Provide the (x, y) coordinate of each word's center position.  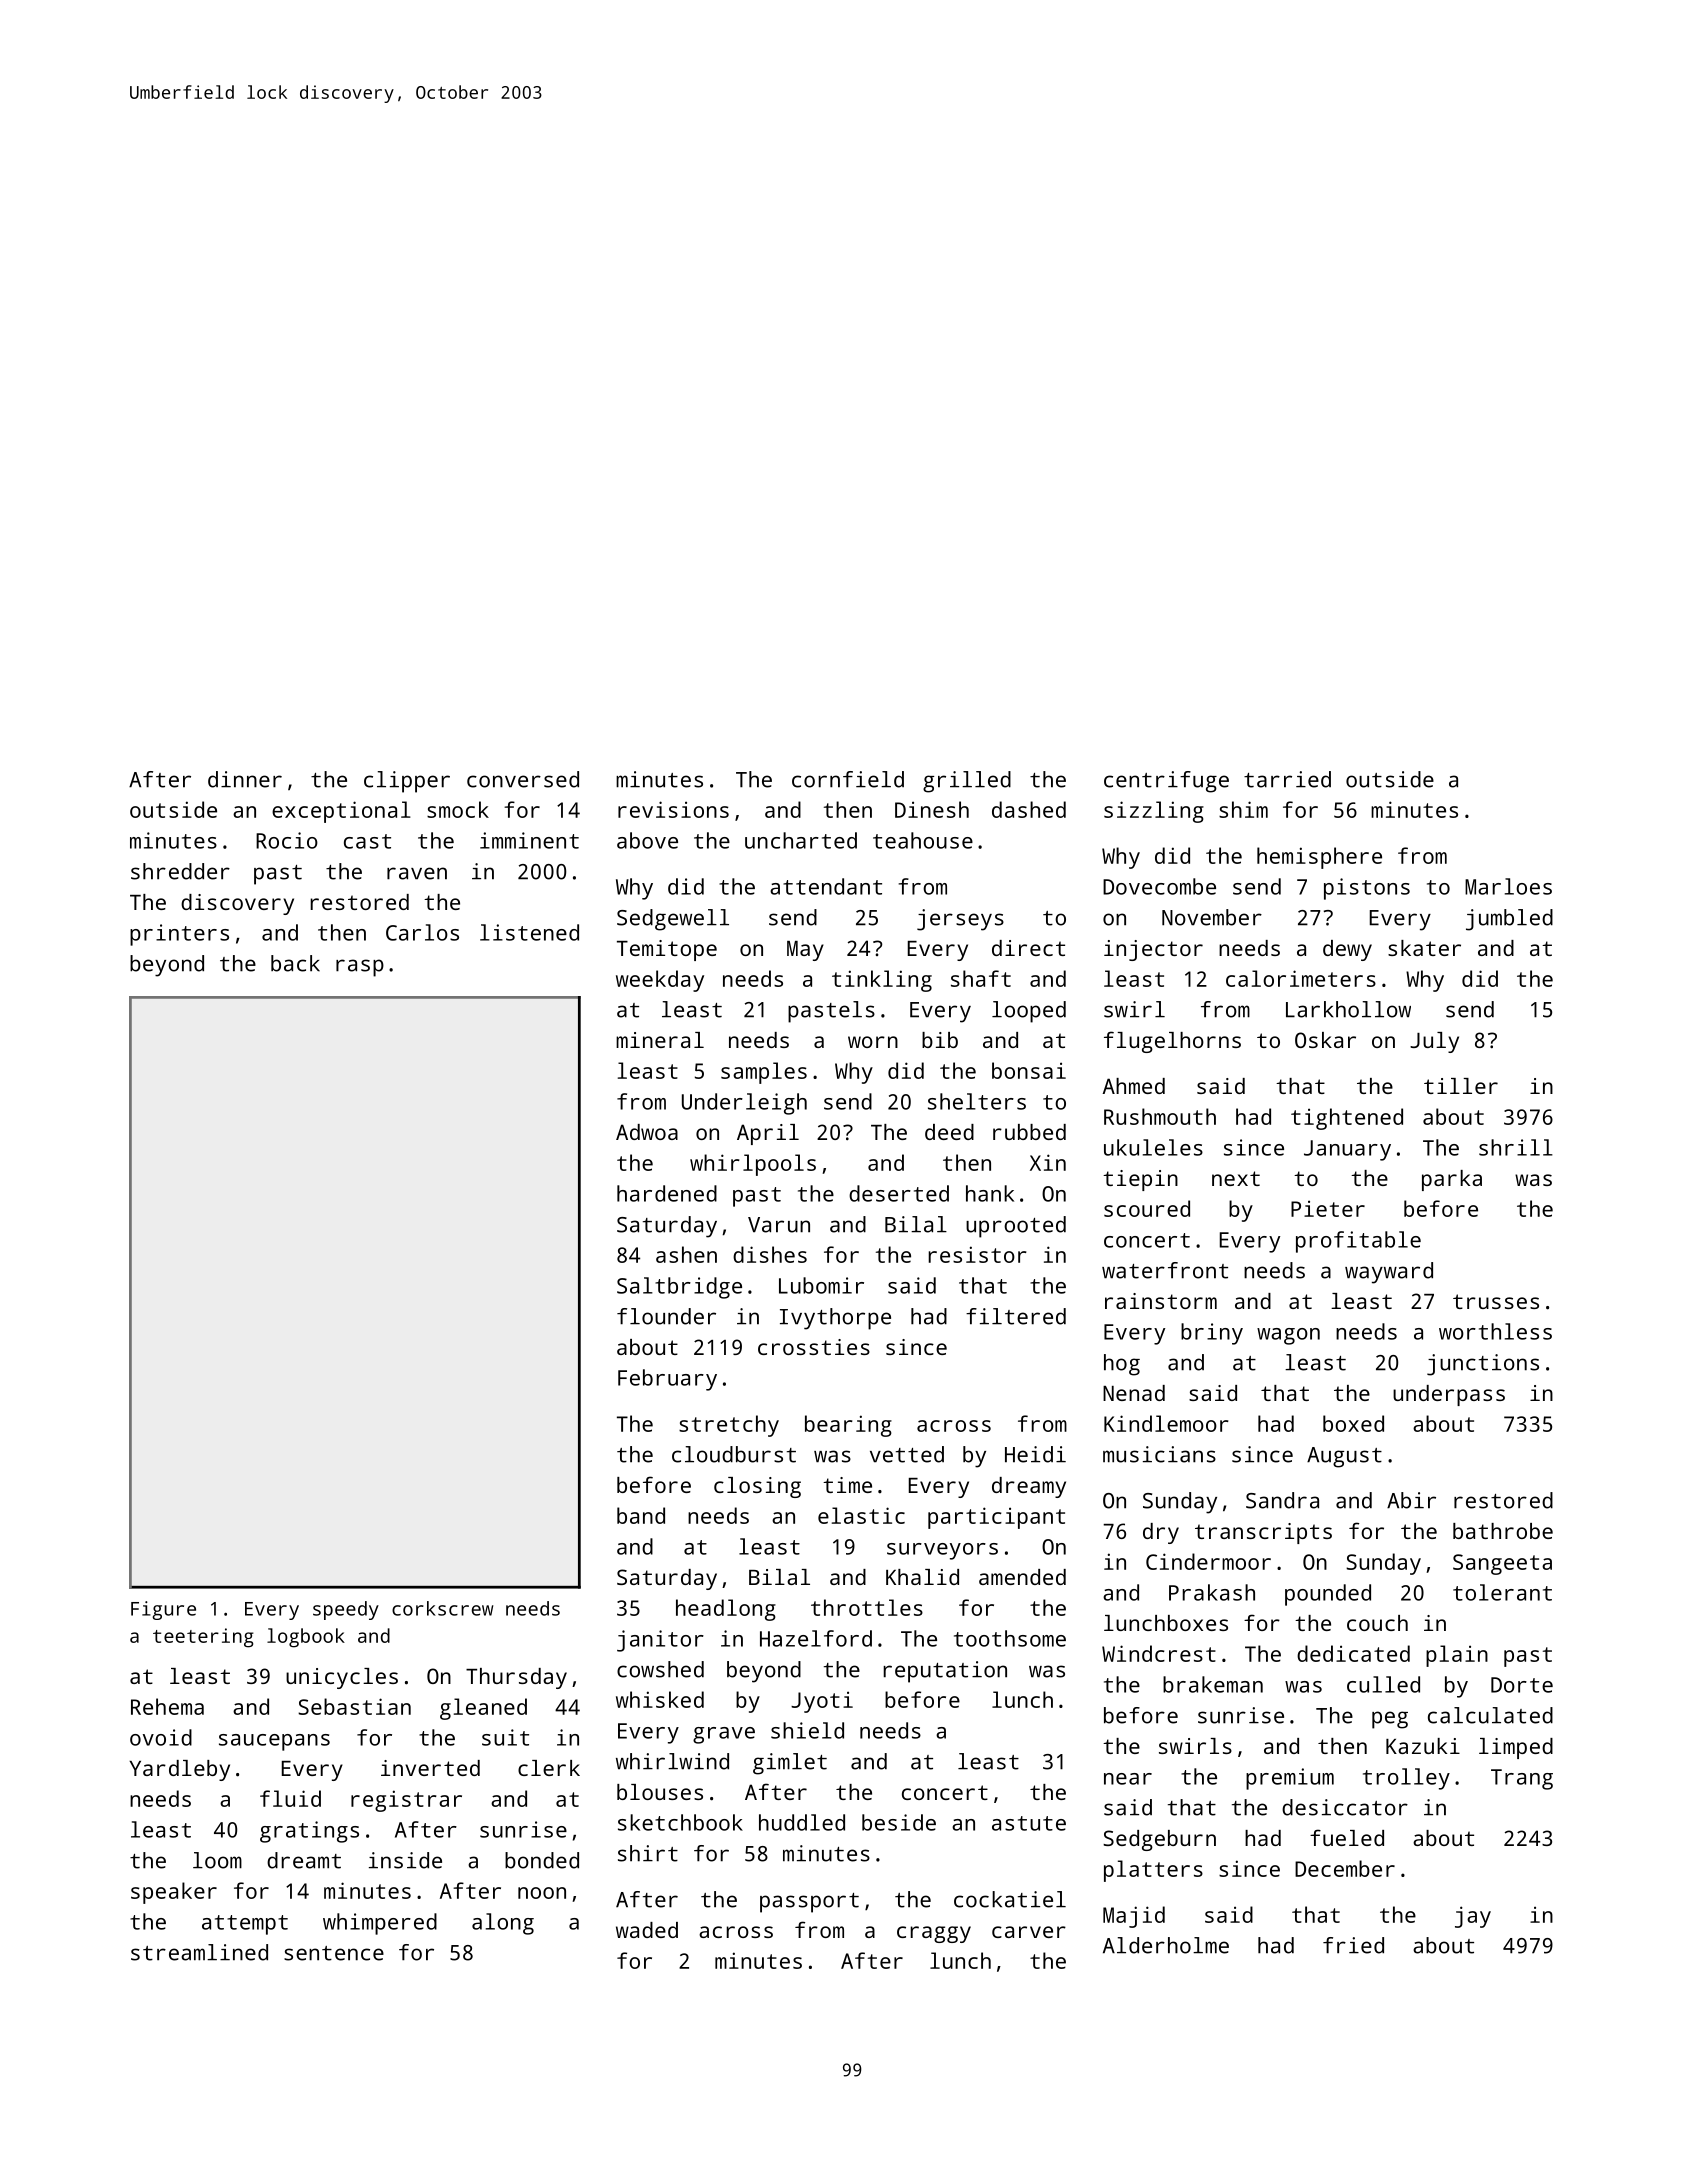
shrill (1516, 1147)
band (641, 1515)
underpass (1449, 1395)
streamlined (199, 1952)
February (667, 1380)
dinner (245, 779)
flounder (666, 1316)
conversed (523, 779)
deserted (899, 1193)
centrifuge (1166, 782)
